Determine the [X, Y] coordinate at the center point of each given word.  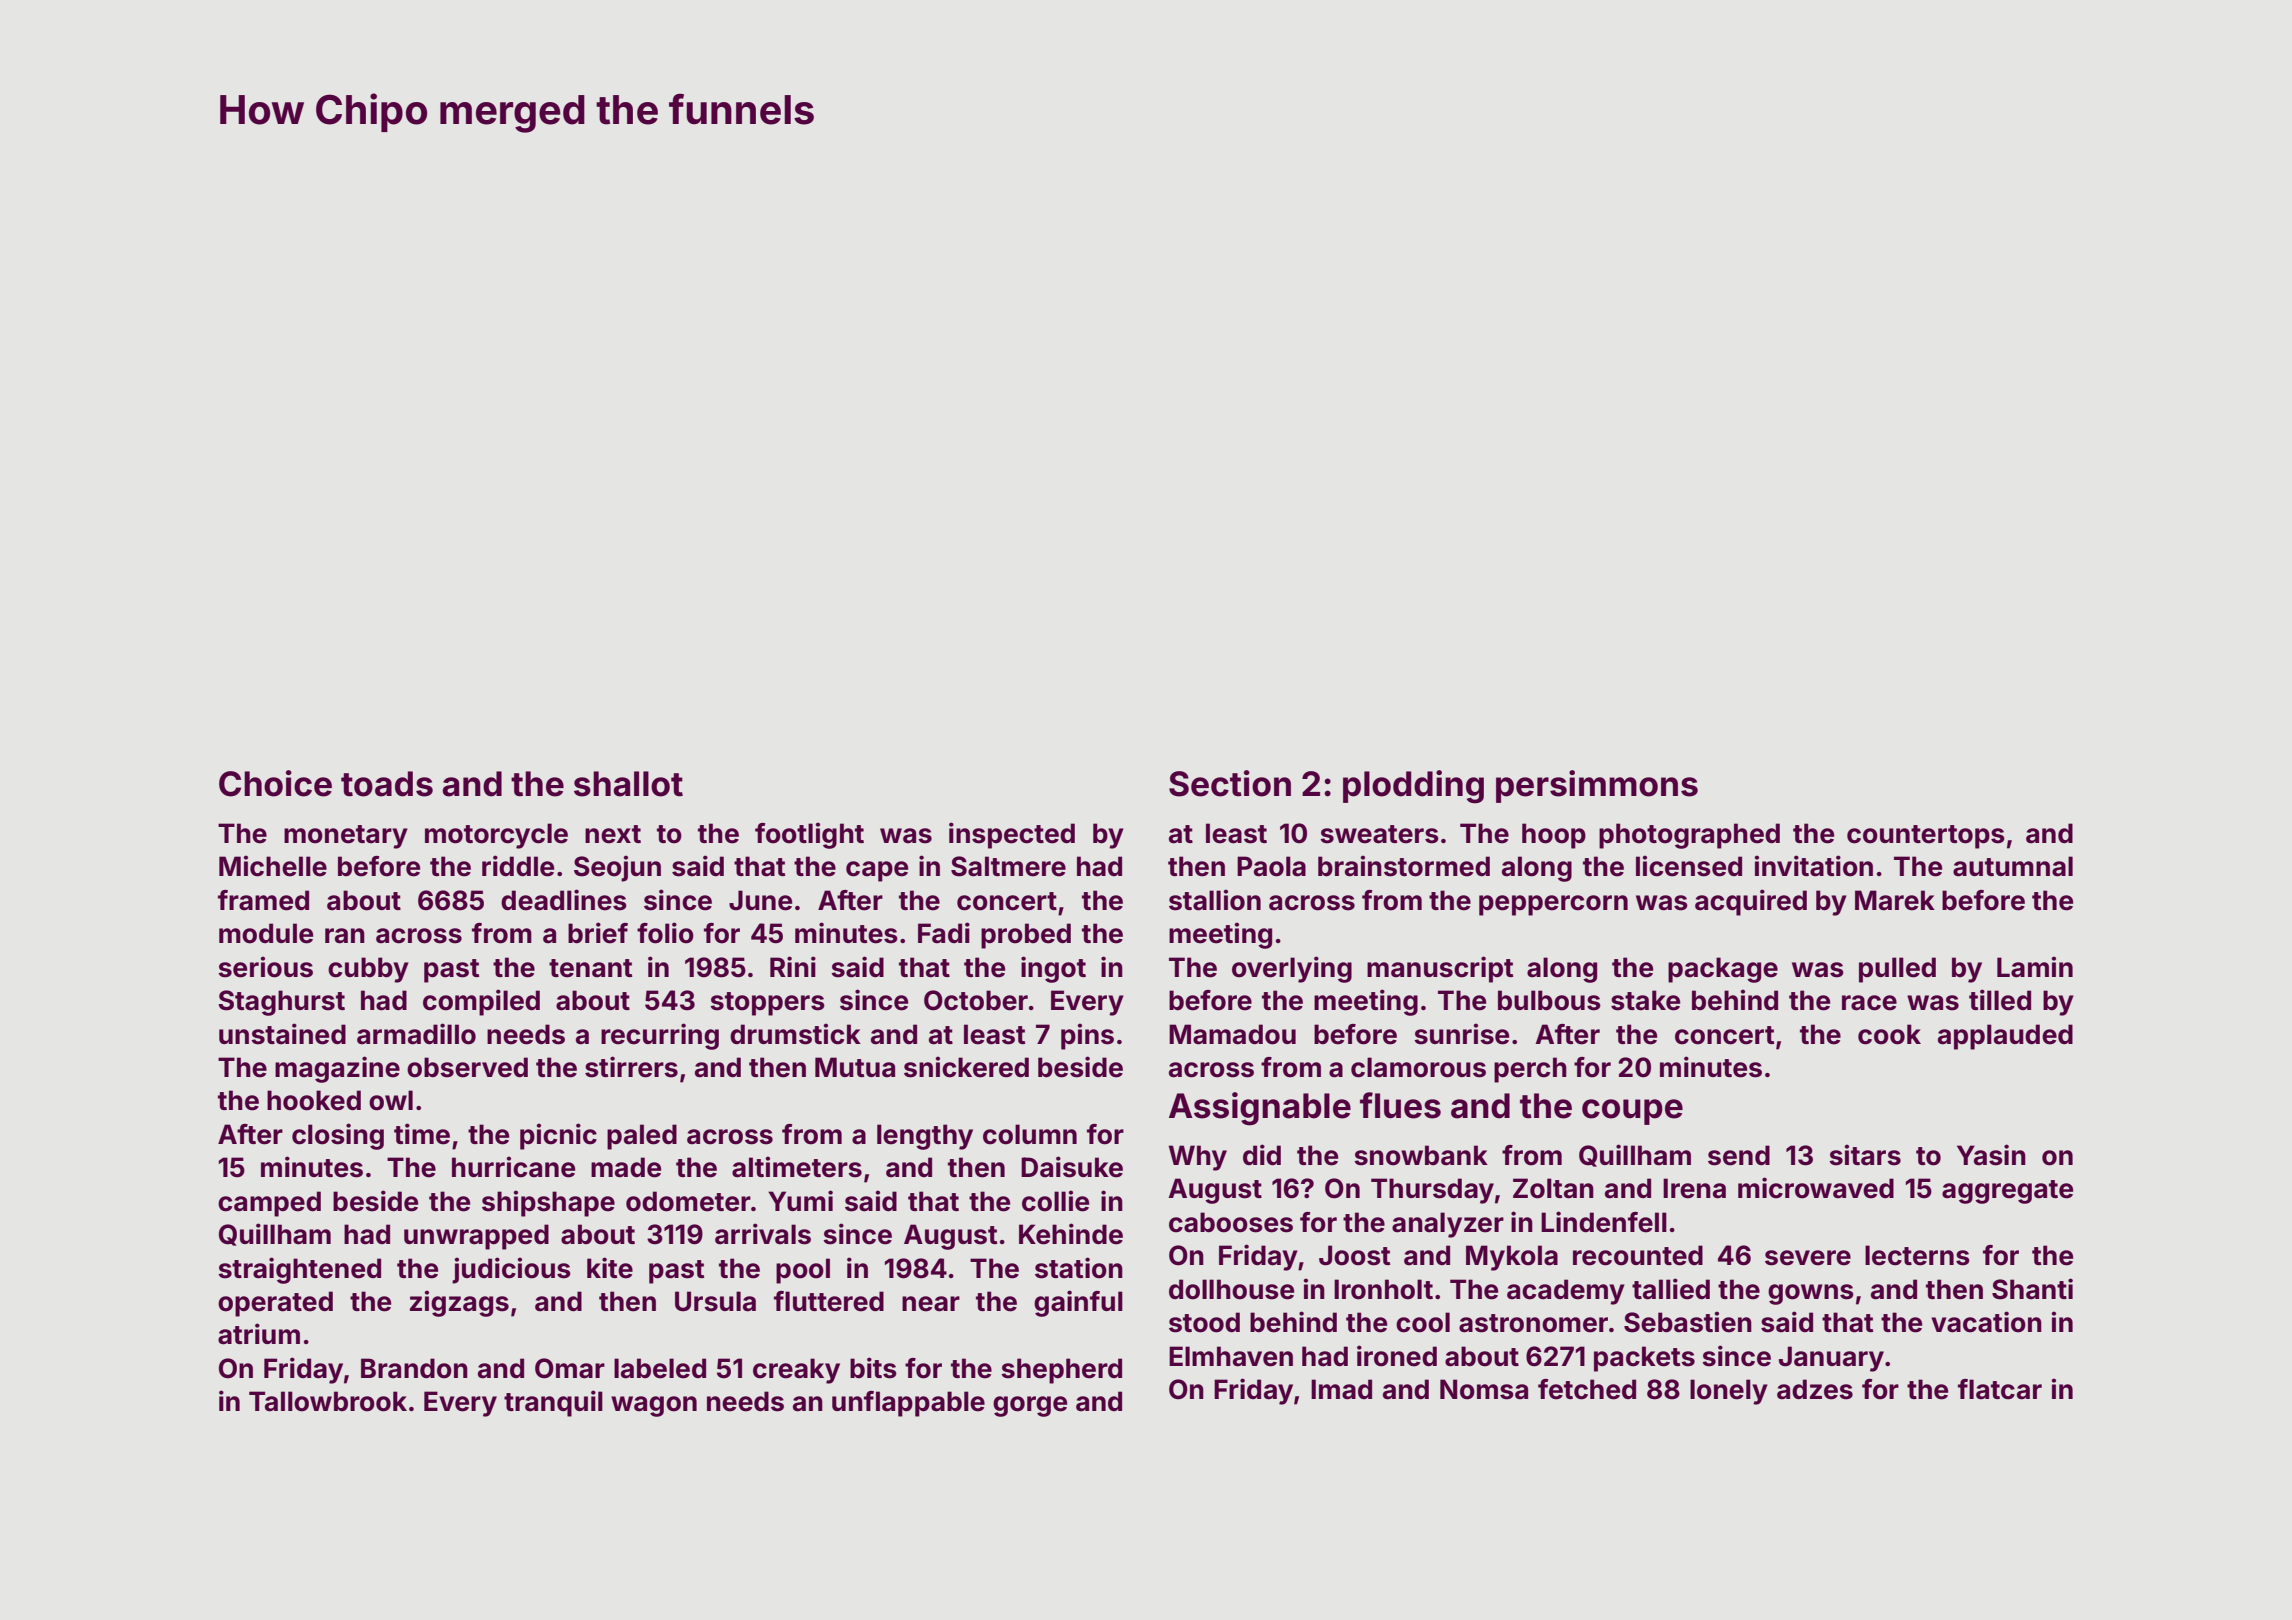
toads [387, 784]
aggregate [2007, 1192]
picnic [558, 1136]
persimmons [1597, 786]
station [1079, 1268]
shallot [628, 784]
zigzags [459, 1303]
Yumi [800, 1200]
